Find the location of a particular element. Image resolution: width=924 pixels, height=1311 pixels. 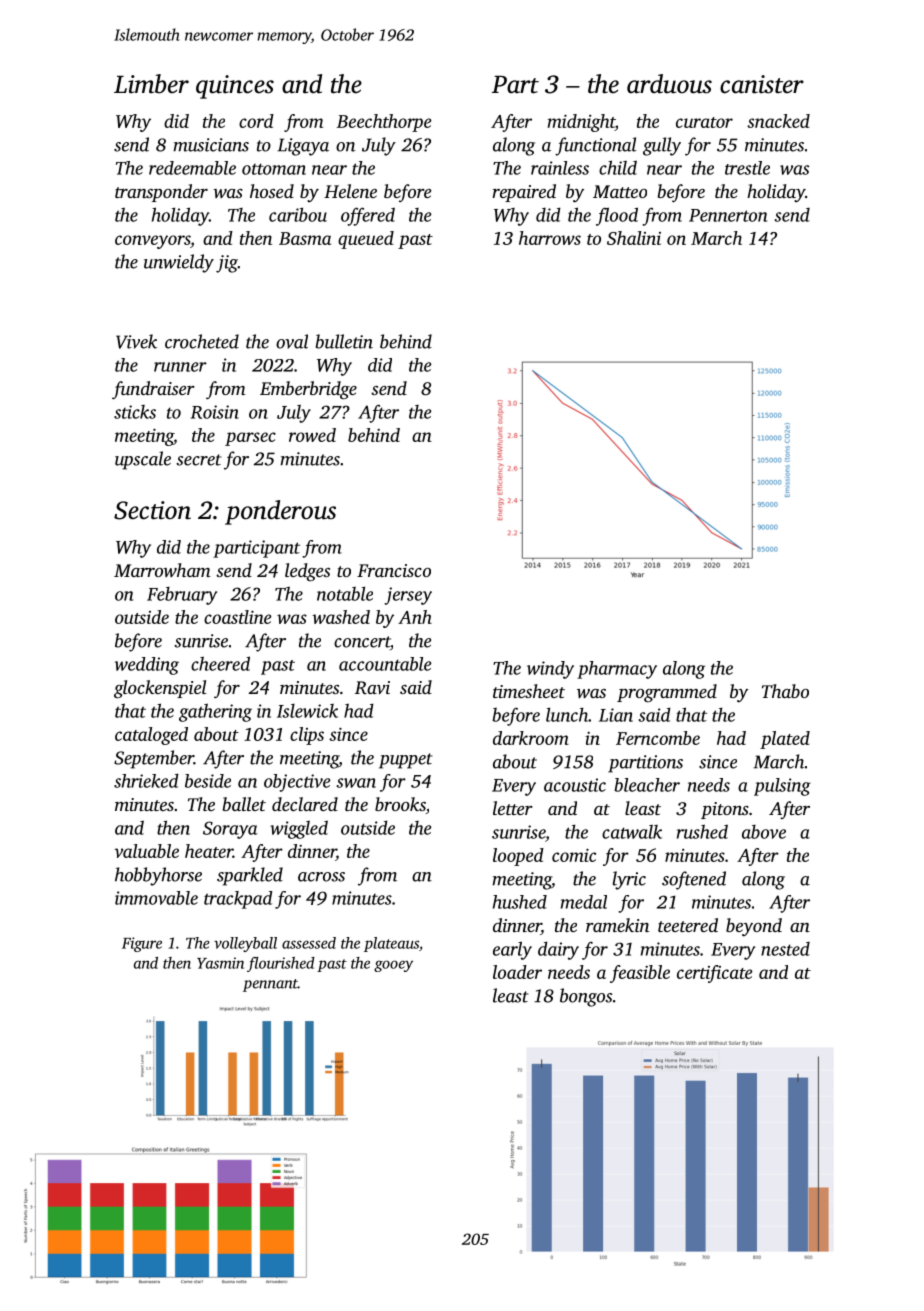

immovable is located at coordinates (156, 898).
